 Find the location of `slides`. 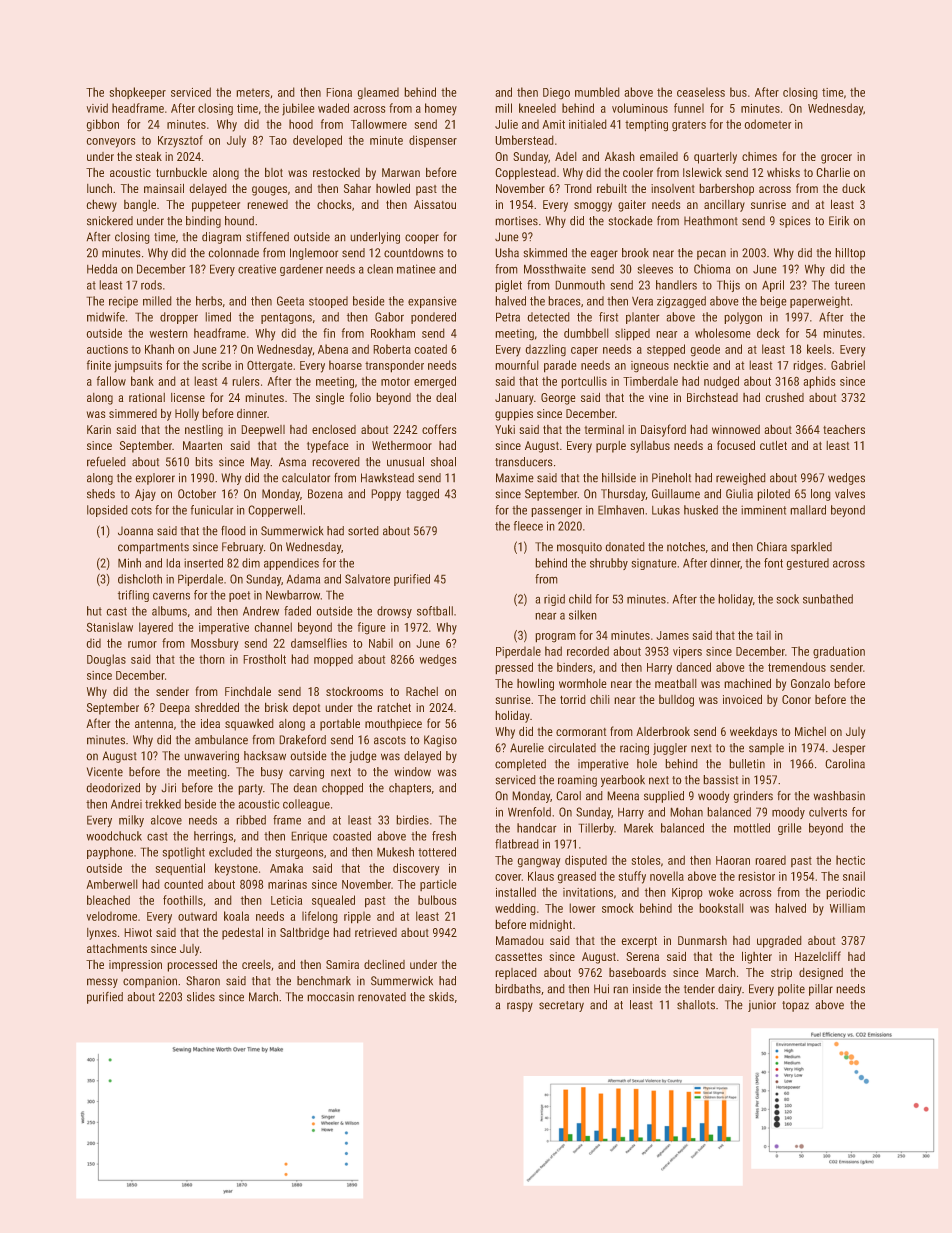

slides is located at coordinates (201, 997).
